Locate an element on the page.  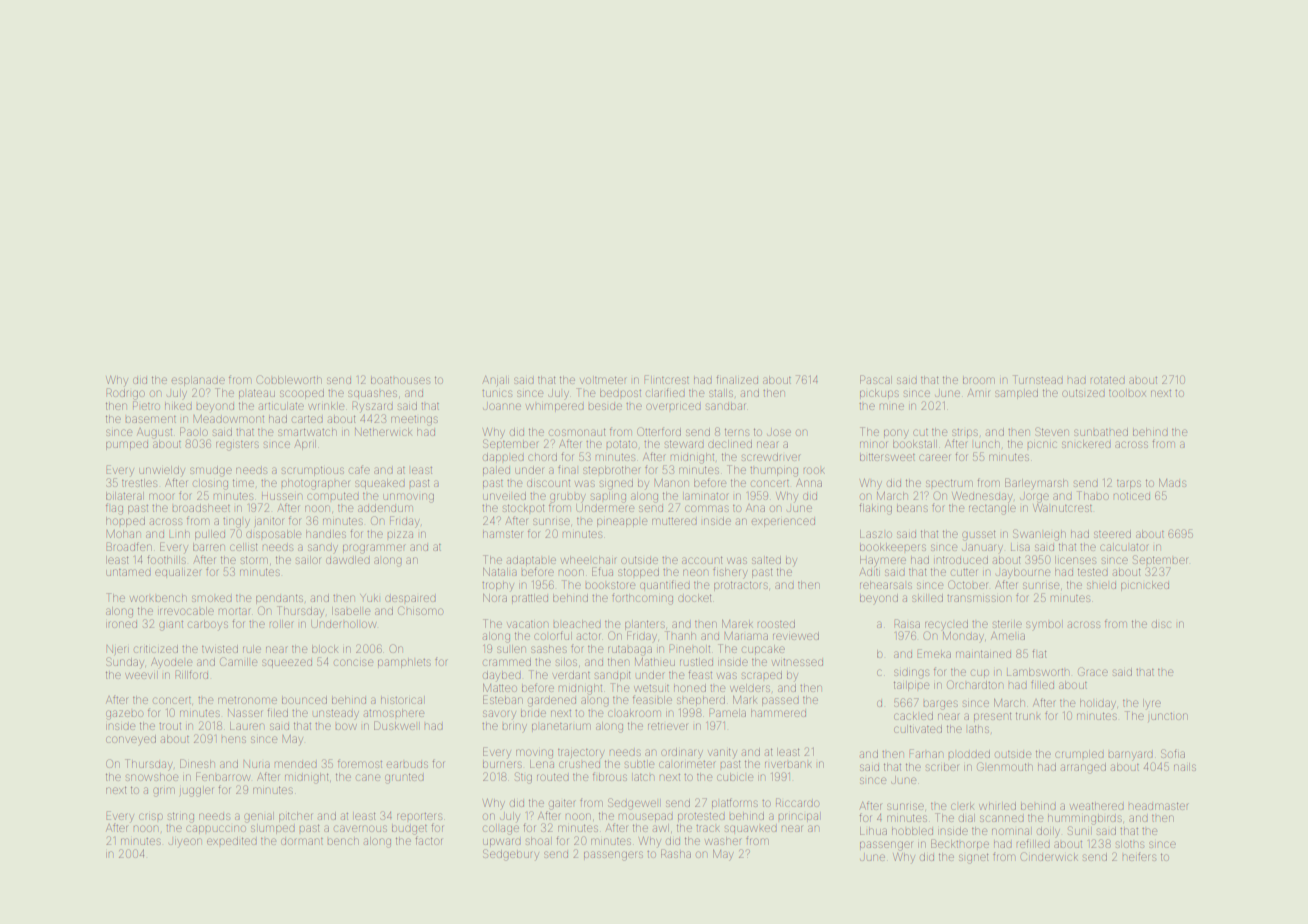
headmaster is located at coordinates (1159, 806).
